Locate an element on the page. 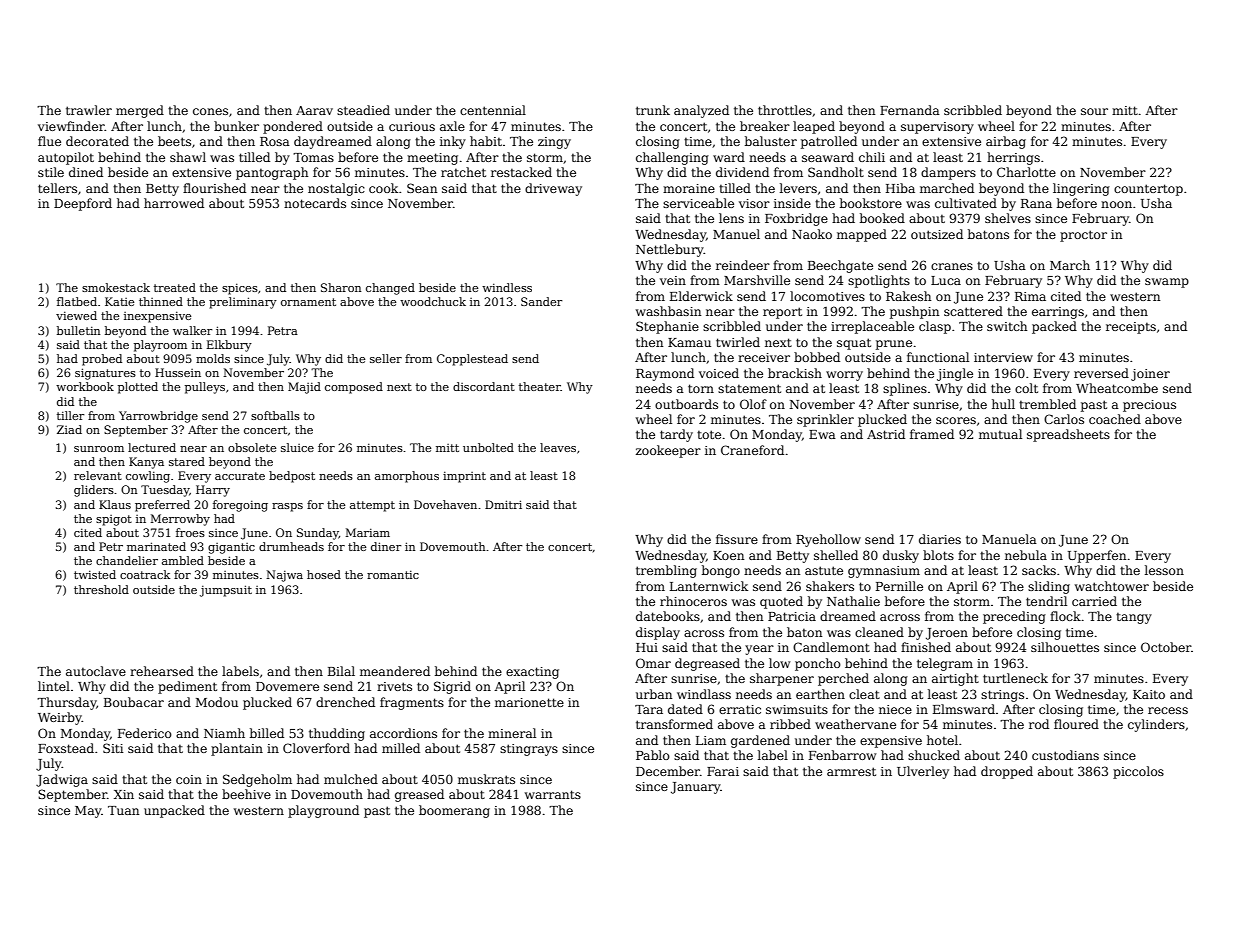 The width and height of the document is (1233, 952). driveway is located at coordinates (553, 189).
